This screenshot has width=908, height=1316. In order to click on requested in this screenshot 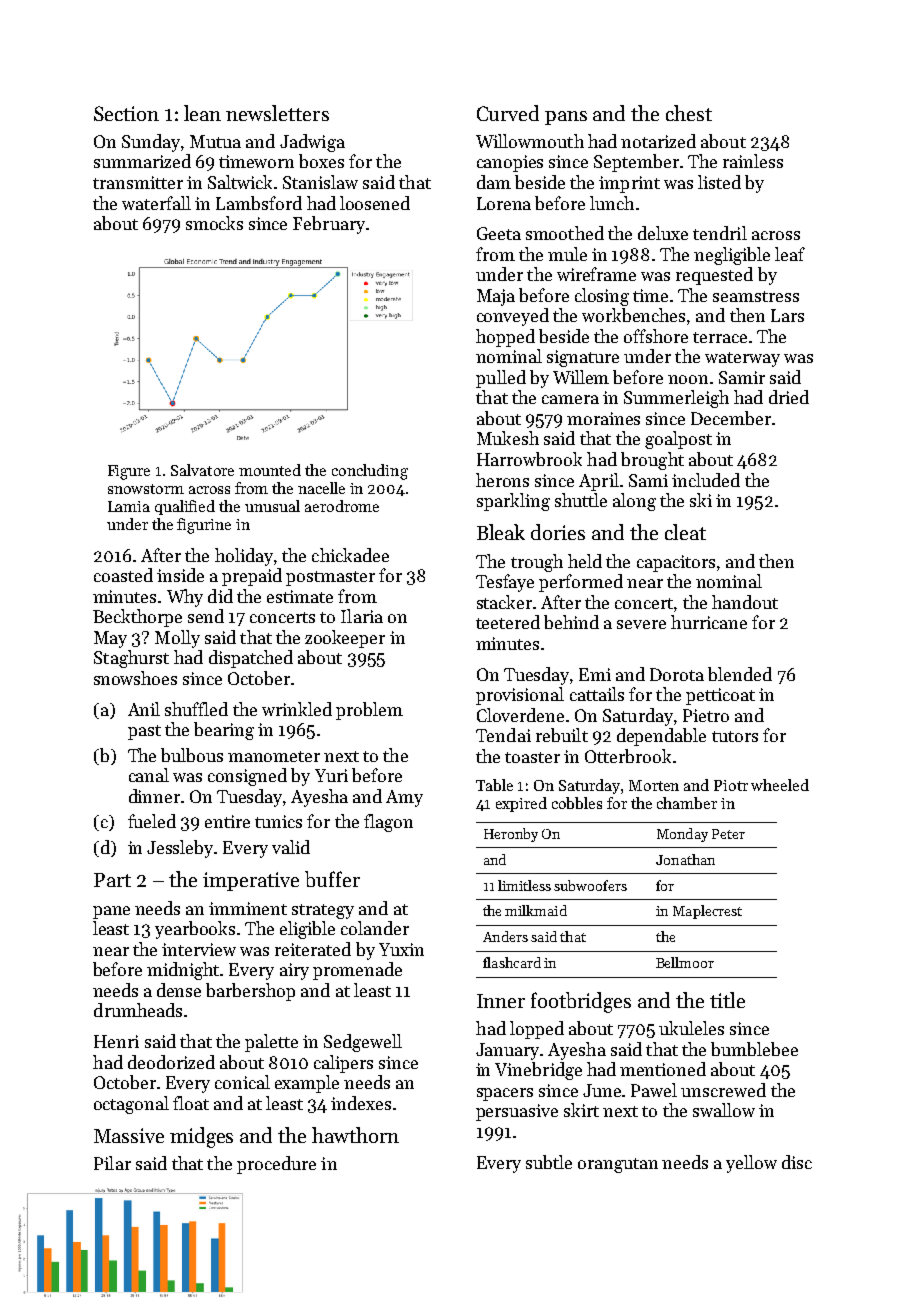, I will do `click(714, 276)`.
